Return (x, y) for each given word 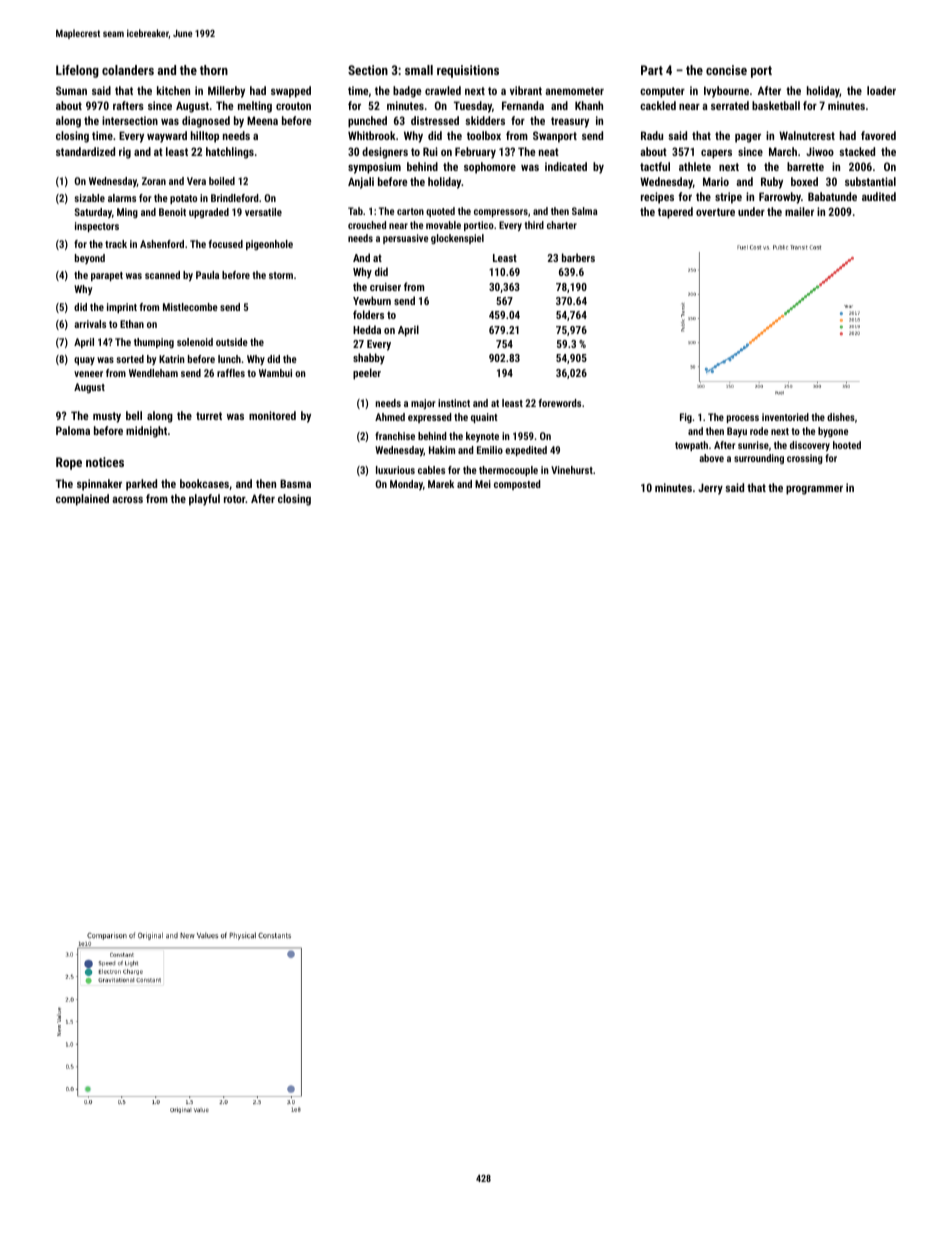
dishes (841, 417)
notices (105, 462)
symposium (374, 168)
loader (881, 90)
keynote (482, 437)
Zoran (154, 181)
